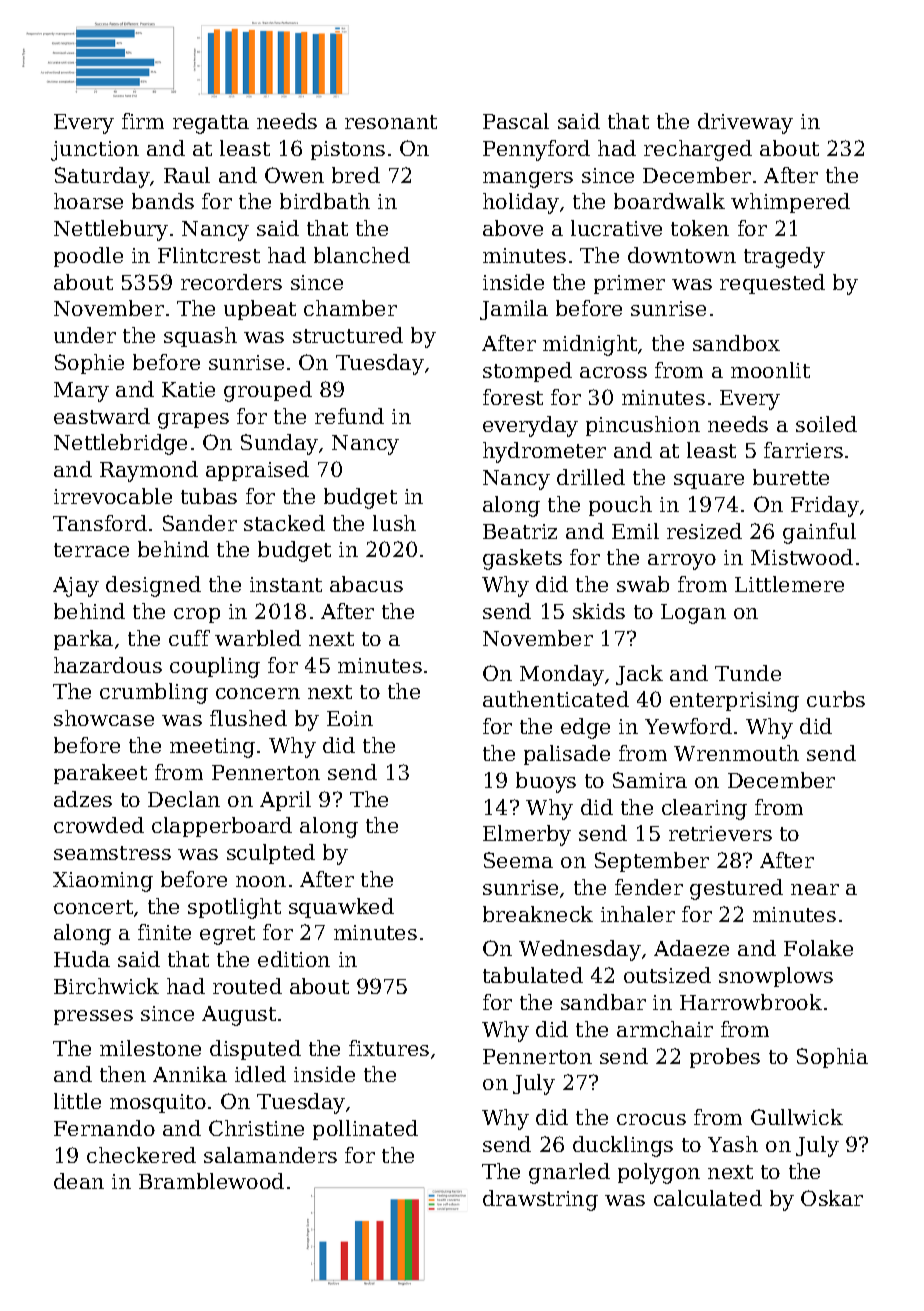 The width and height of the document is (924, 1311). What do you see at coordinates (200, 337) in the document?
I see `squash` at bounding box center [200, 337].
